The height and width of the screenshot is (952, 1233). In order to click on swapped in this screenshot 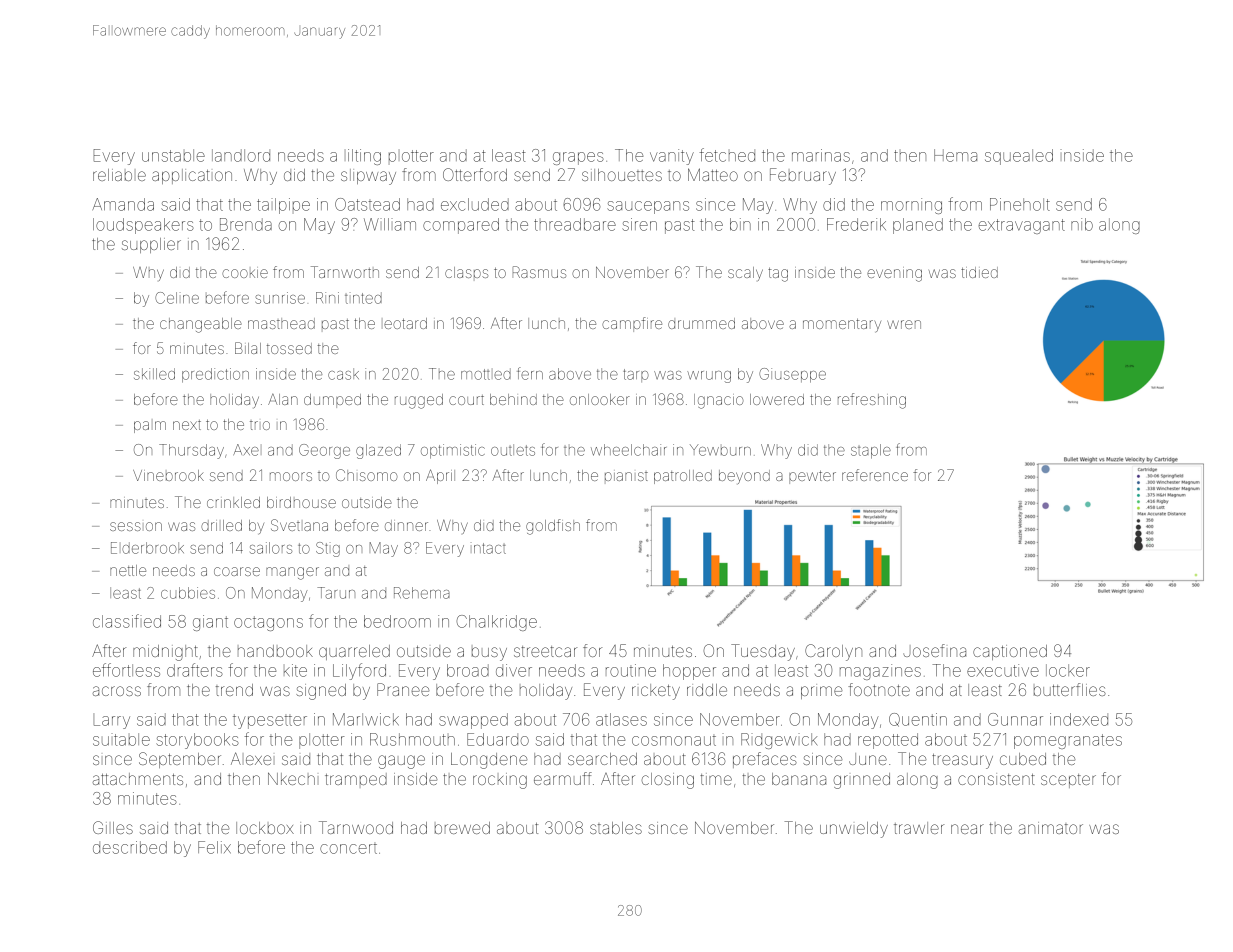, I will do `click(473, 721)`.
